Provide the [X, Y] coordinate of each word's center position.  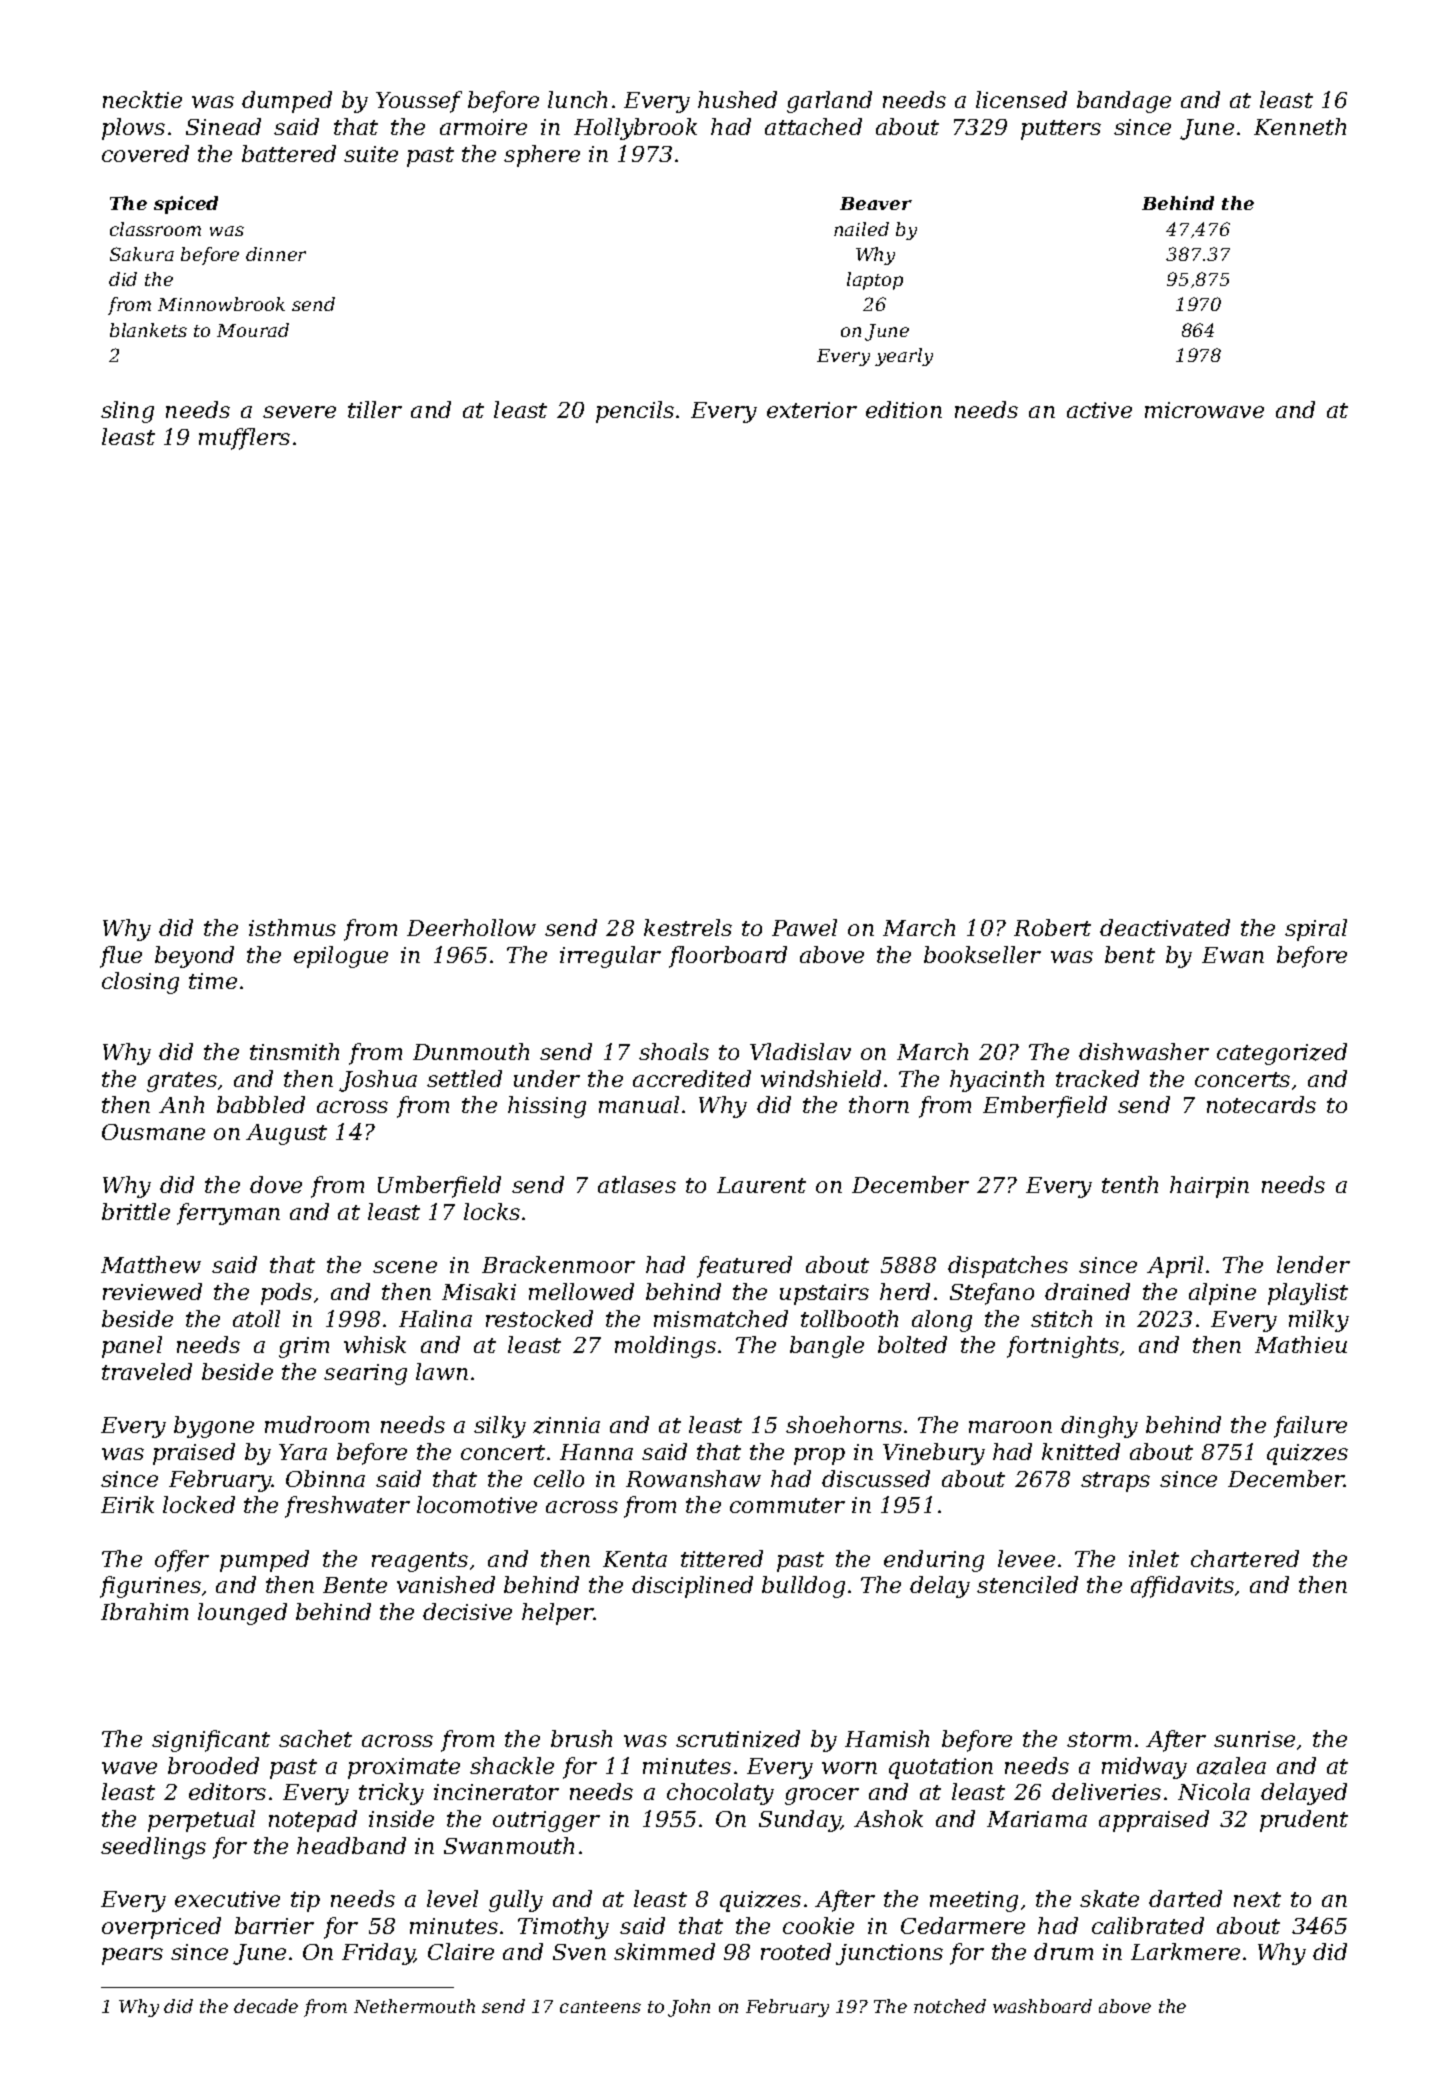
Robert [1052, 927]
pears [132, 1956]
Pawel [804, 927]
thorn [879, 1104]
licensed [1021, 99]
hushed [737, 99]
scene [405, 1267]
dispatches [1008, 1267]
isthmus [292, 927]
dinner [276, 254]
